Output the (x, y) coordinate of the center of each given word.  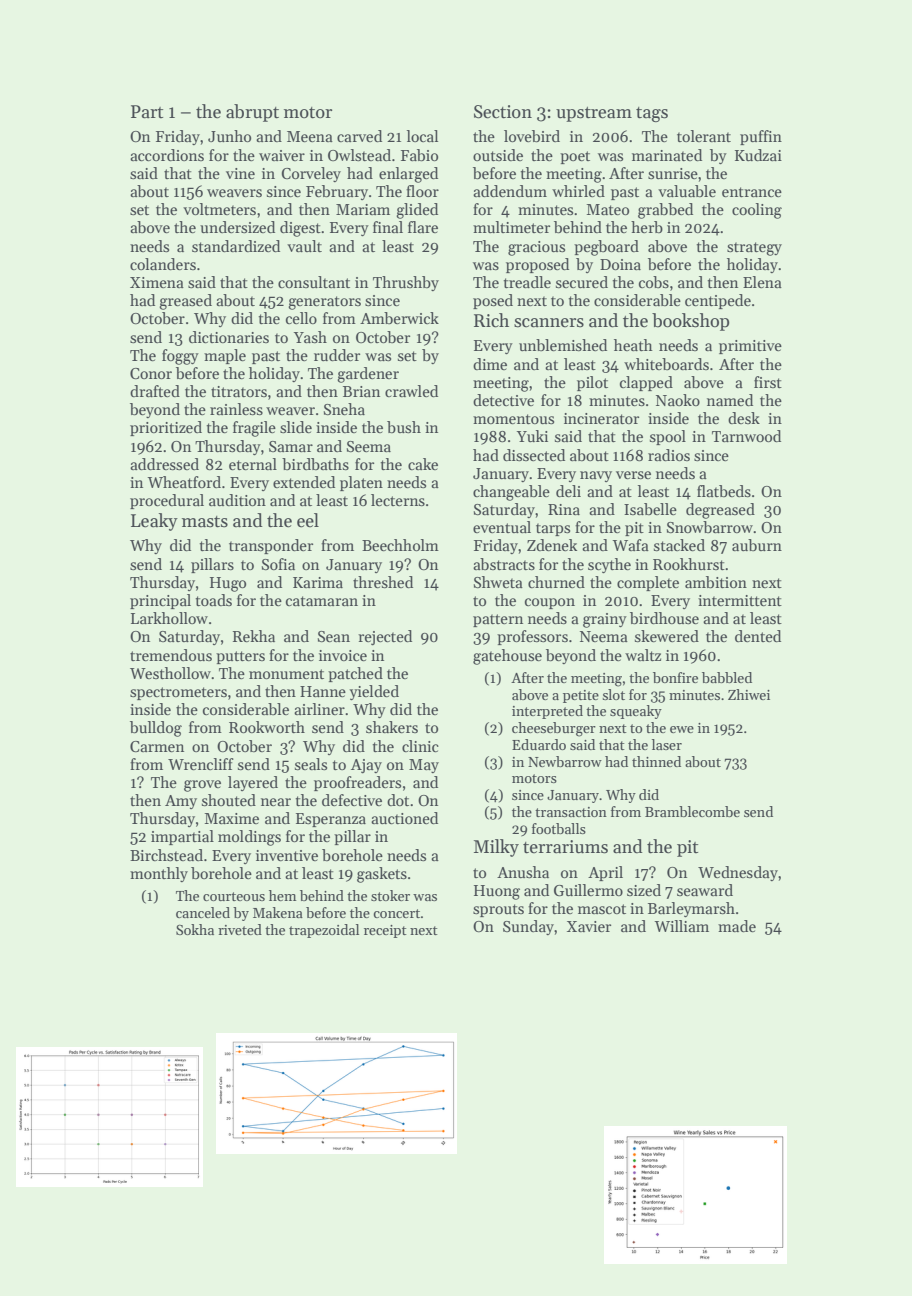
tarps (553, 529)
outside (498, 155)
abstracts (504, 564)
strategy (754, 249)
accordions (167, 155)
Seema (369, 446)
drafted (155, 391)
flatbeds (724, 491)
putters (240, 657)
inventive (287, 855)
